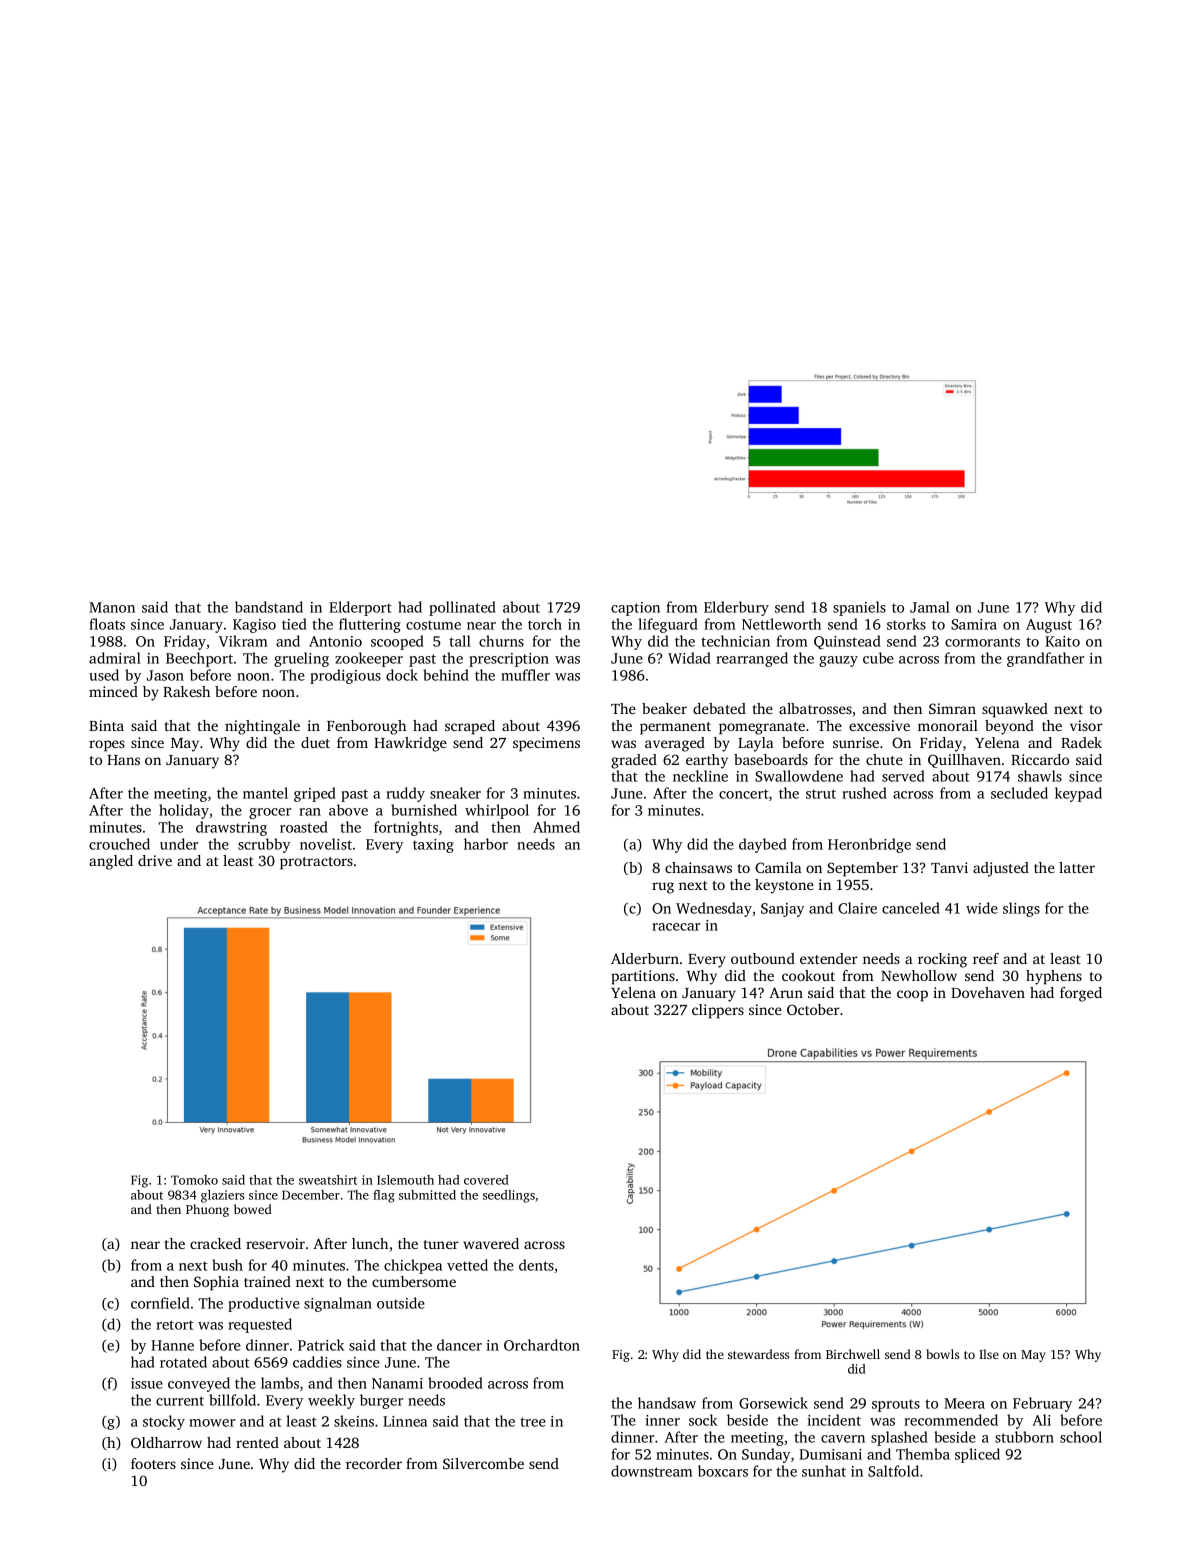 This screenshot has width=1192, height=1542. I want to click on splashed, so click(899, 1438).
